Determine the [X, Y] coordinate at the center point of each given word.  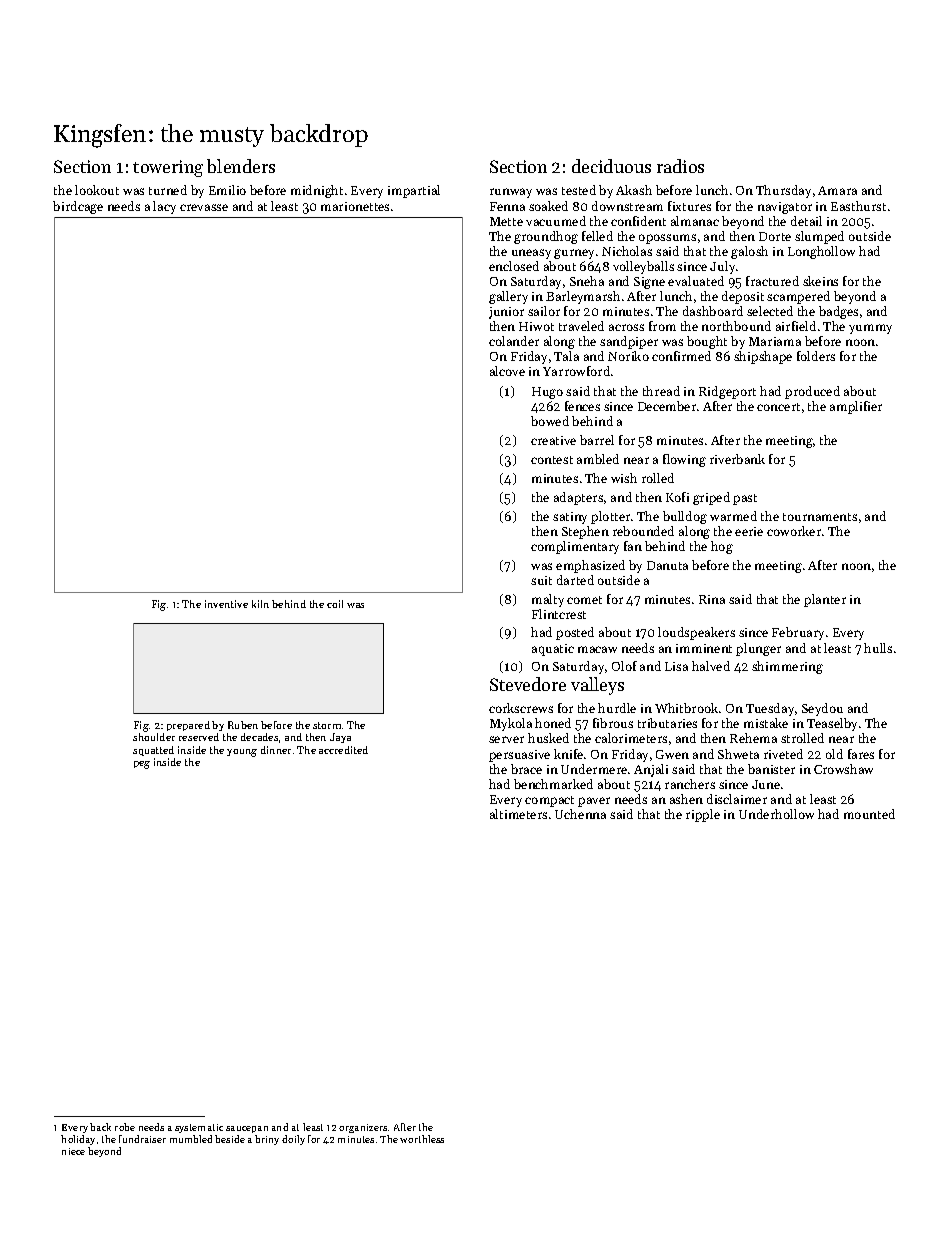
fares [861, 754]
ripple [703, 815]
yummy [870, 329]
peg [142, 765]
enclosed [514, 266]
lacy [164, 207]
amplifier [856, 407]
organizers [363, 1128]
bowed [550, 421]
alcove [507, 371]
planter [825, 600]
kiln [260, 604]
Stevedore [528, 684]
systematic [199, 1128]
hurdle [617, 708]
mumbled [191, 1139]
